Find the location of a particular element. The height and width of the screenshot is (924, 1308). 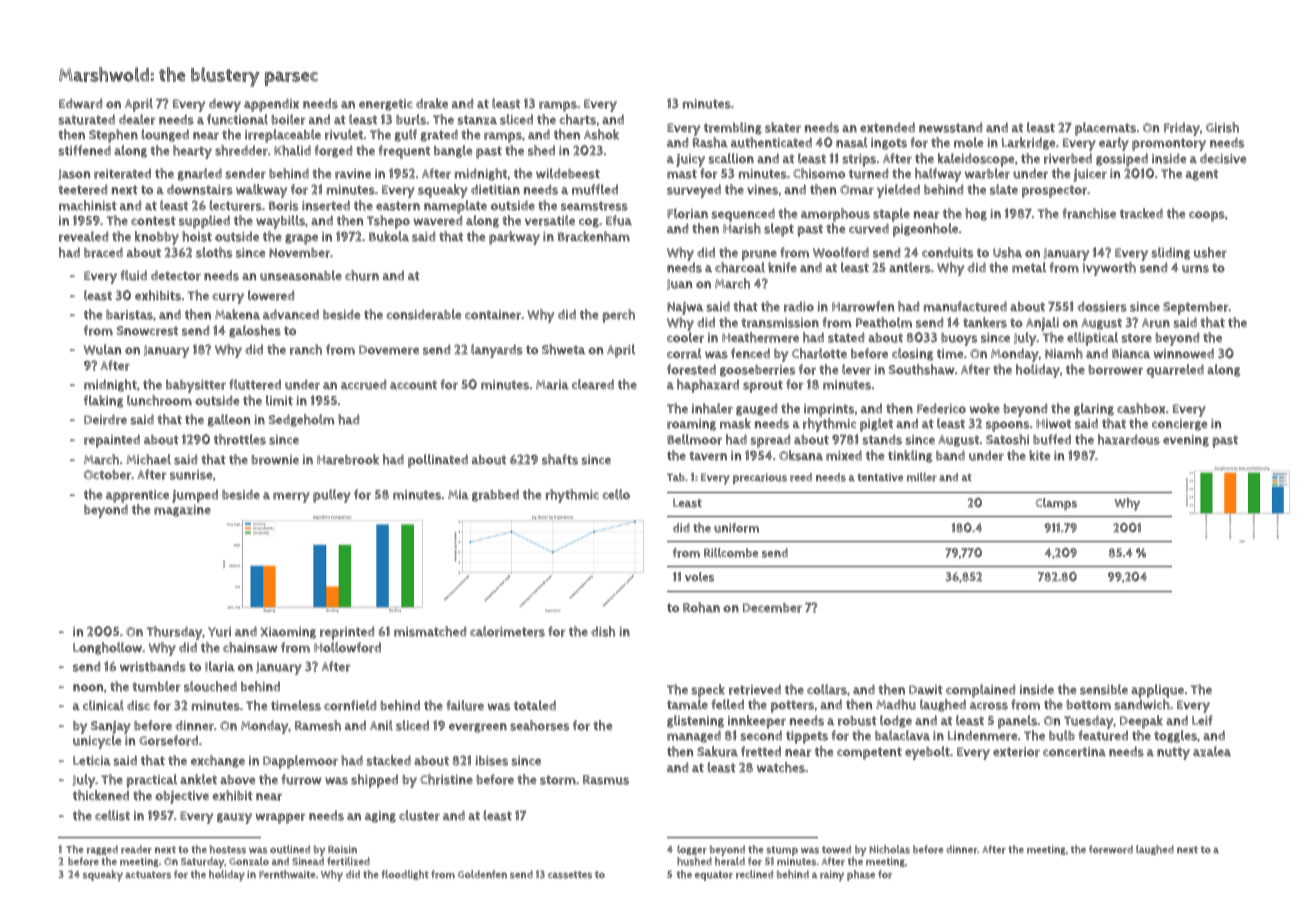

kite is located at coordinates (1040, 455).
